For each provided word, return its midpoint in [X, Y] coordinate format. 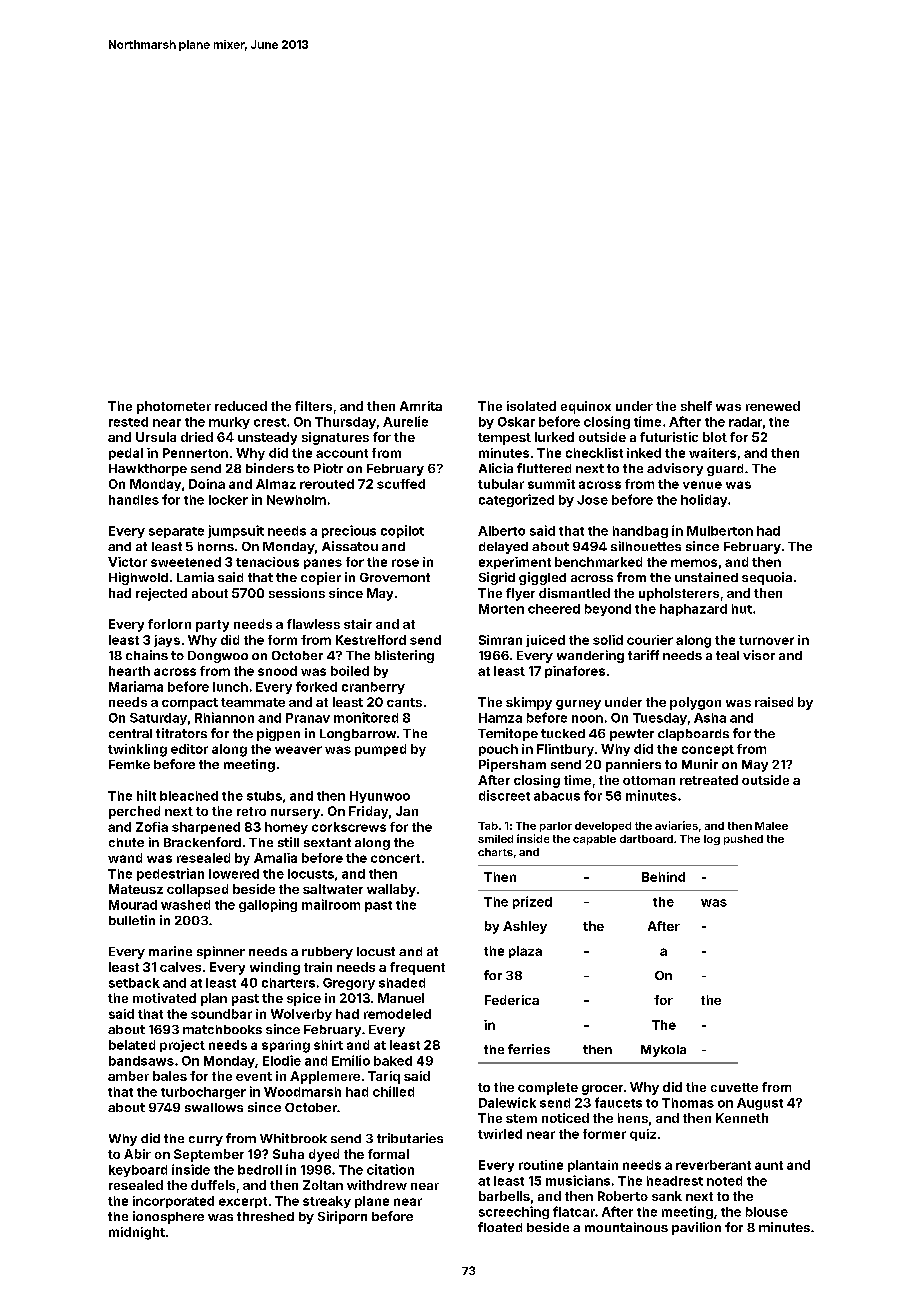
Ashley [525, 927]
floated [500, 1227]
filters [313, 406]
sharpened [206, 828]
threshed [265, 1216]
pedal [126, 454]
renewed [773, 406]
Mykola [663, 1051]
